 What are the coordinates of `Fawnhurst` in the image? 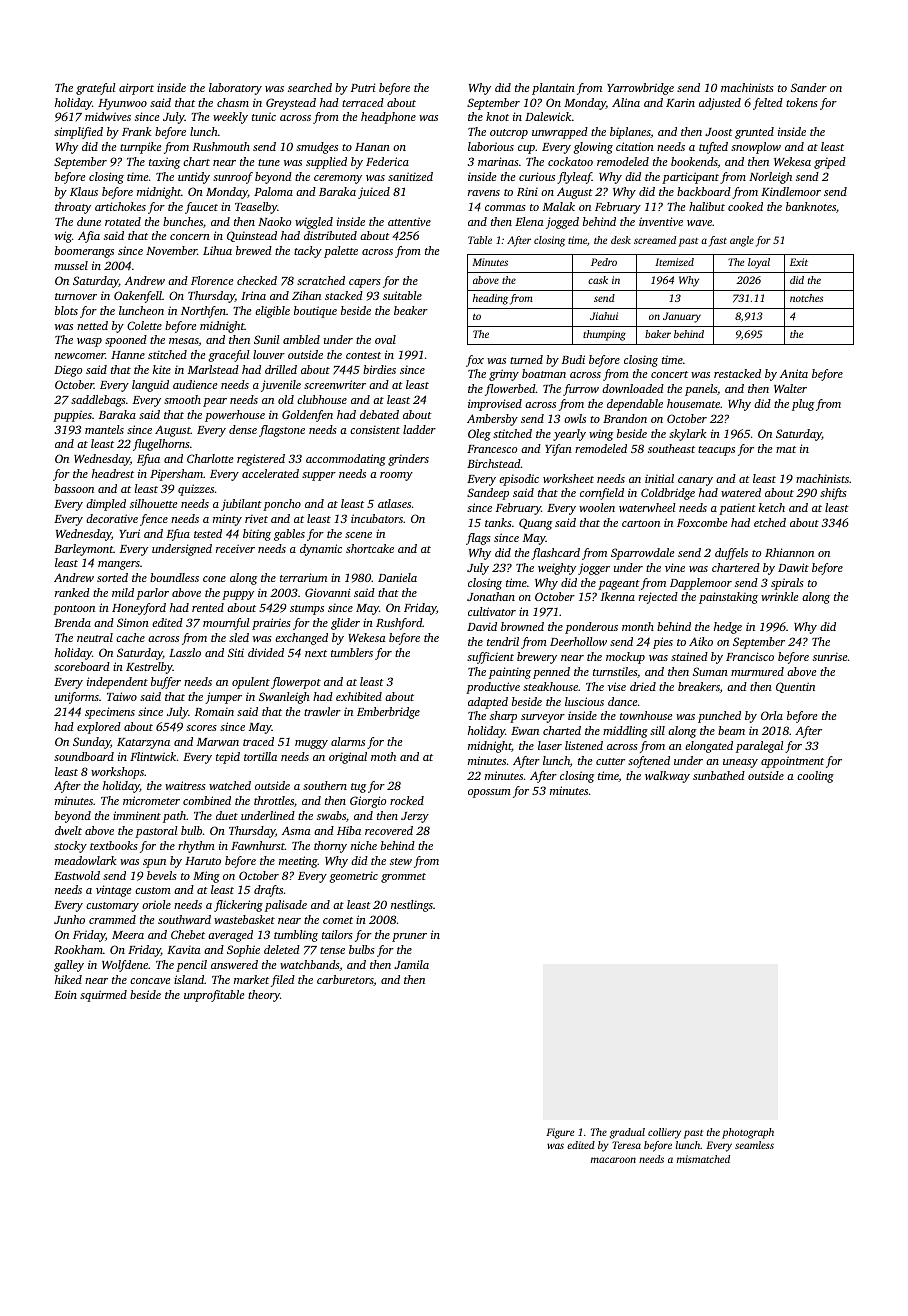 It's located at (258, 845).
